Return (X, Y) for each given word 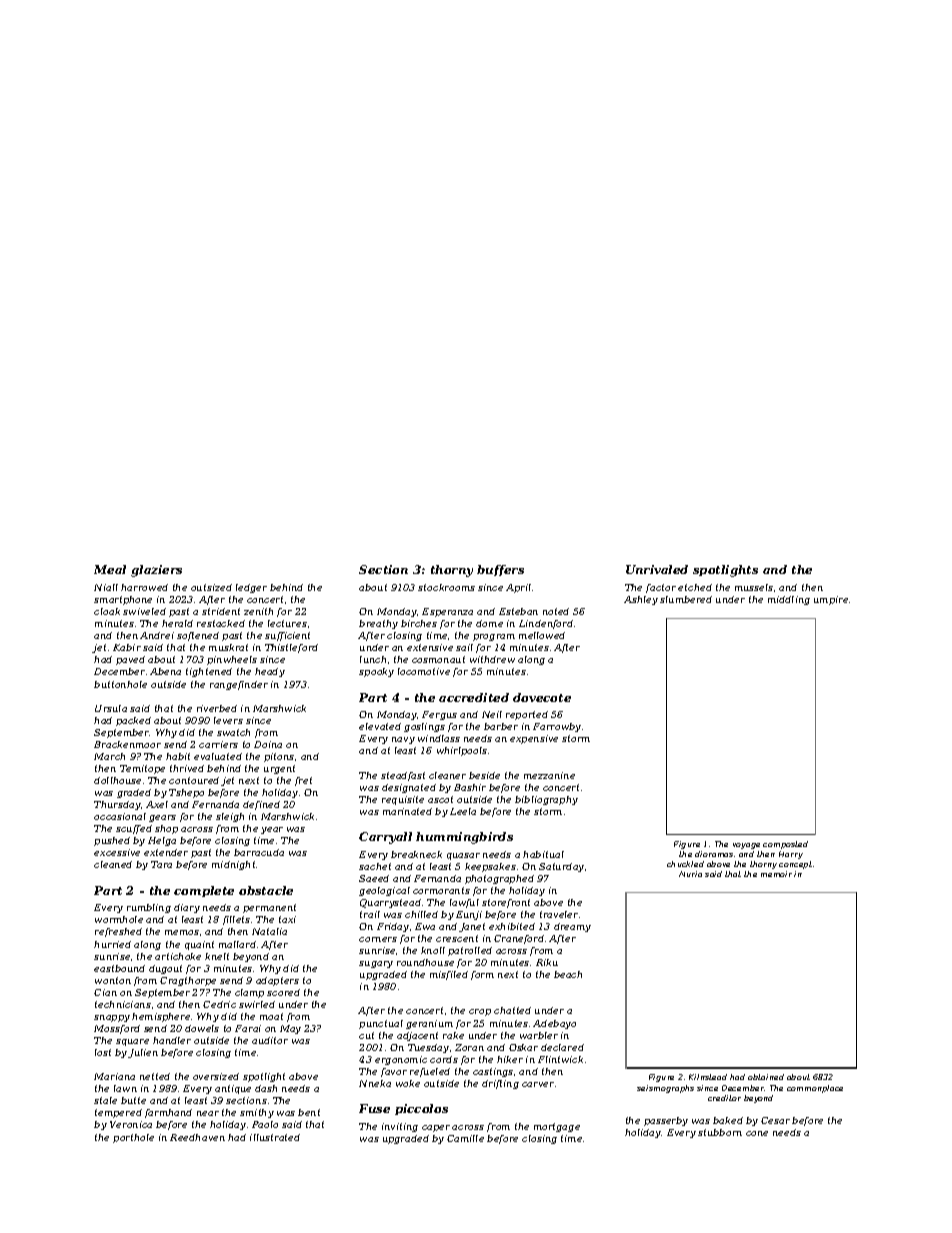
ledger (251, 588)
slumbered (686, 599)
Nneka (375, 1083)
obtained (766, 1077)
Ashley (641, 600)
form (482, 975)
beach (568, 974)
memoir (776, 874)
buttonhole (120, 684)
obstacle (266, 890)
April (518, 588)
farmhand (168, 1113)
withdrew (492, 659)
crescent (457, 938)
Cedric (219, 1004)
